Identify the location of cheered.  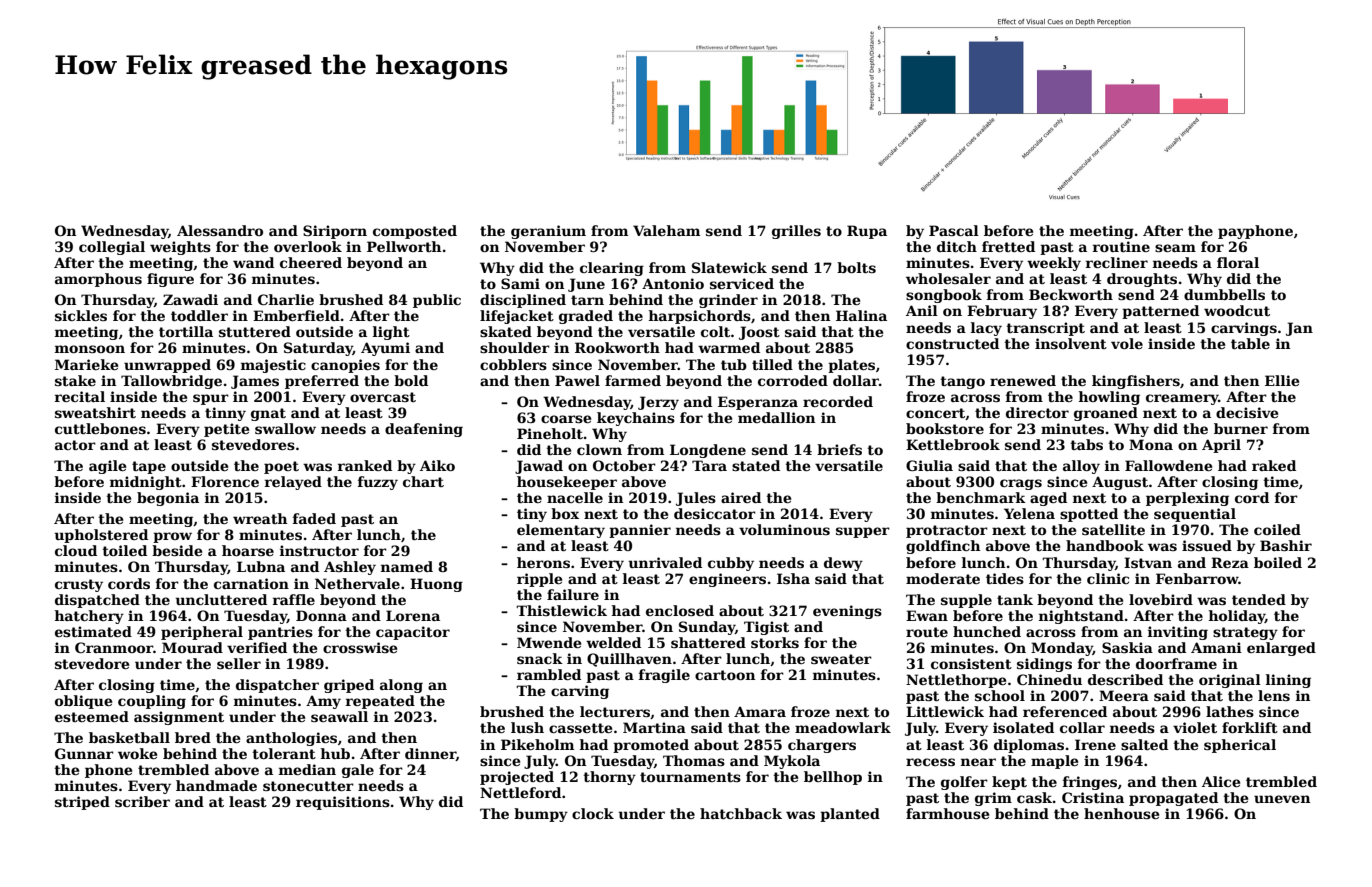
(311, 262).
